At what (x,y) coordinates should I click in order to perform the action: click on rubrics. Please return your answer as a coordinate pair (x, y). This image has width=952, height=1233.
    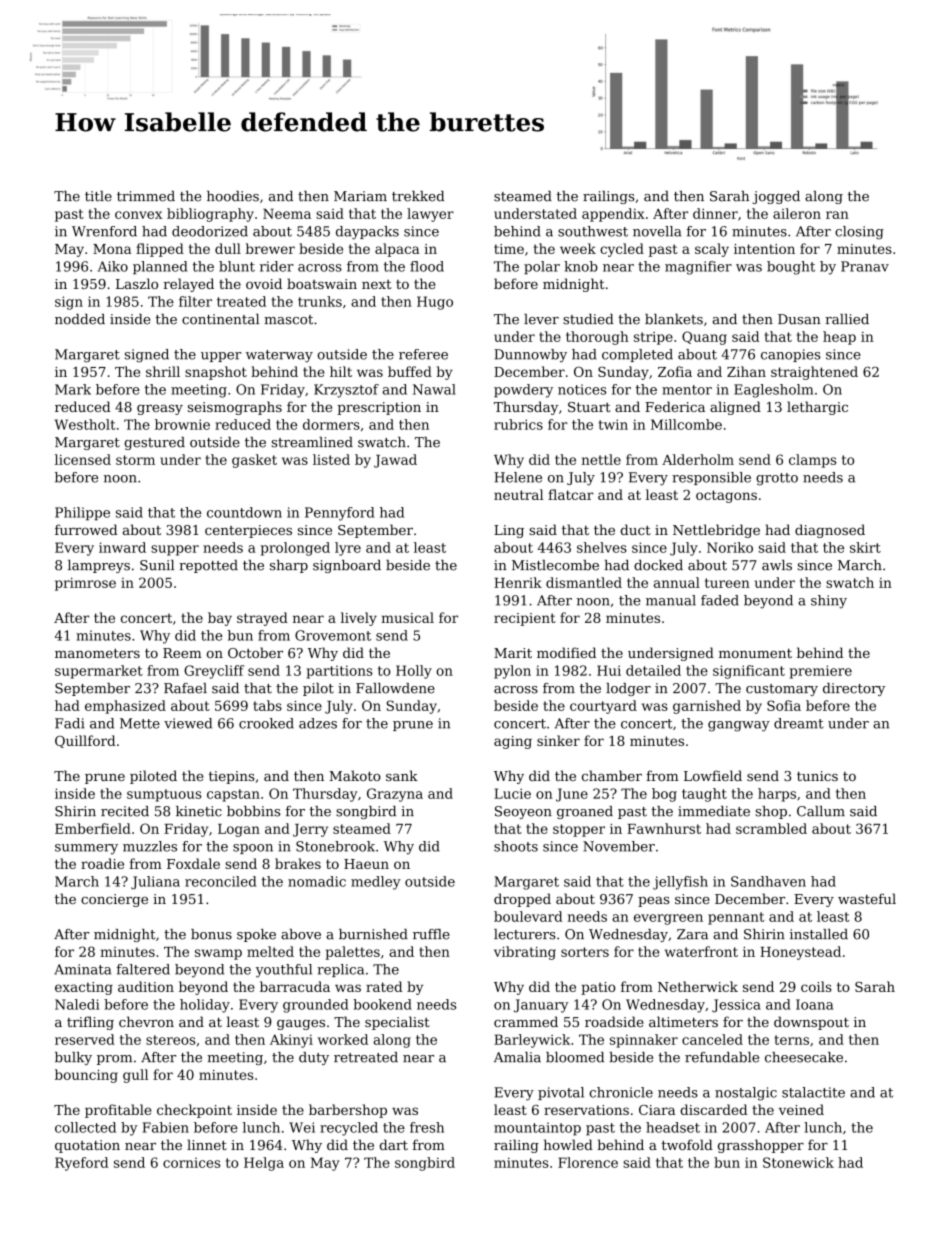
    Looking at the image, I should click on (518, 424).
